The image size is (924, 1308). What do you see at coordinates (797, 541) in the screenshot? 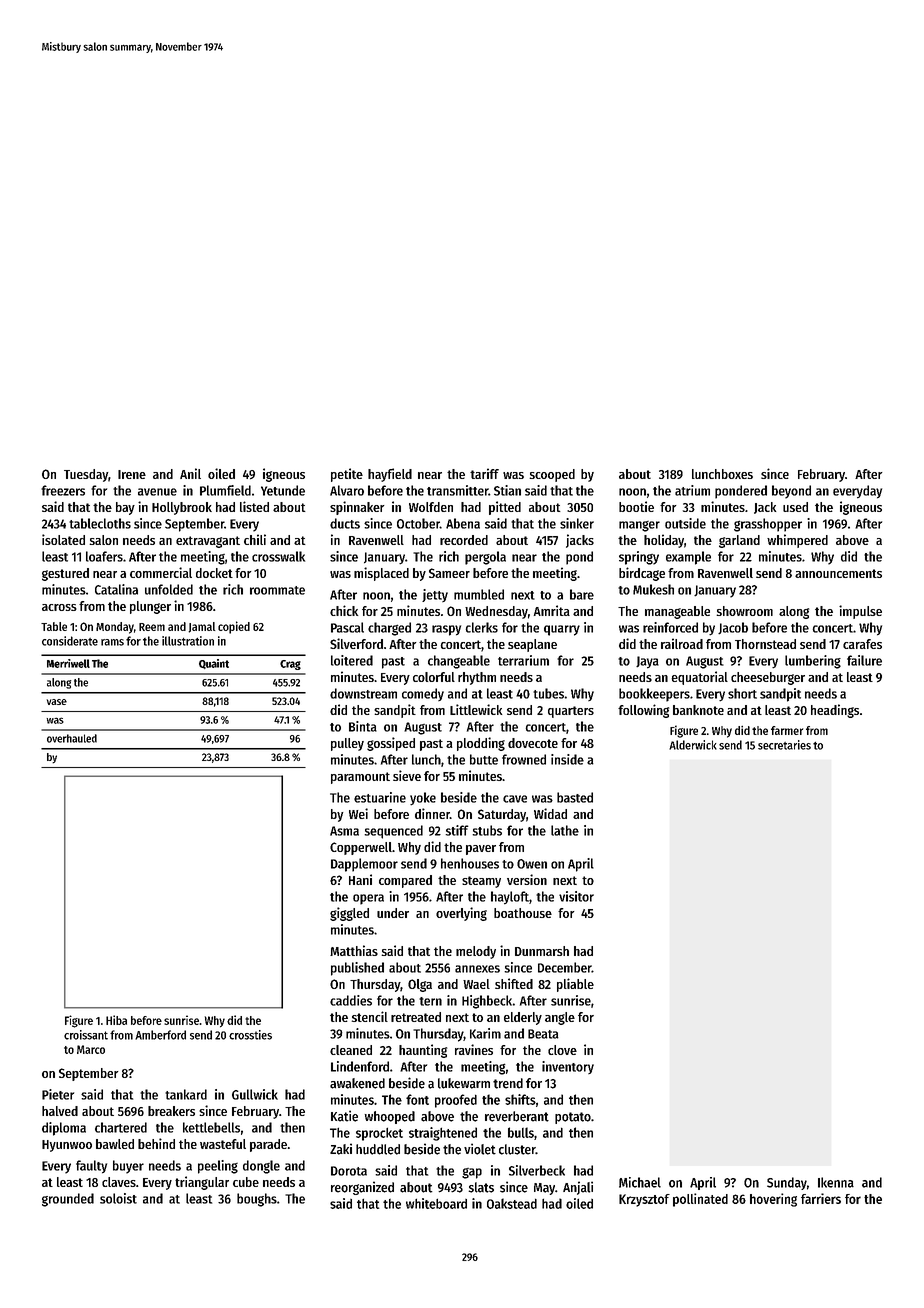
I see `whimpered` at bounding box center [797, 541].
